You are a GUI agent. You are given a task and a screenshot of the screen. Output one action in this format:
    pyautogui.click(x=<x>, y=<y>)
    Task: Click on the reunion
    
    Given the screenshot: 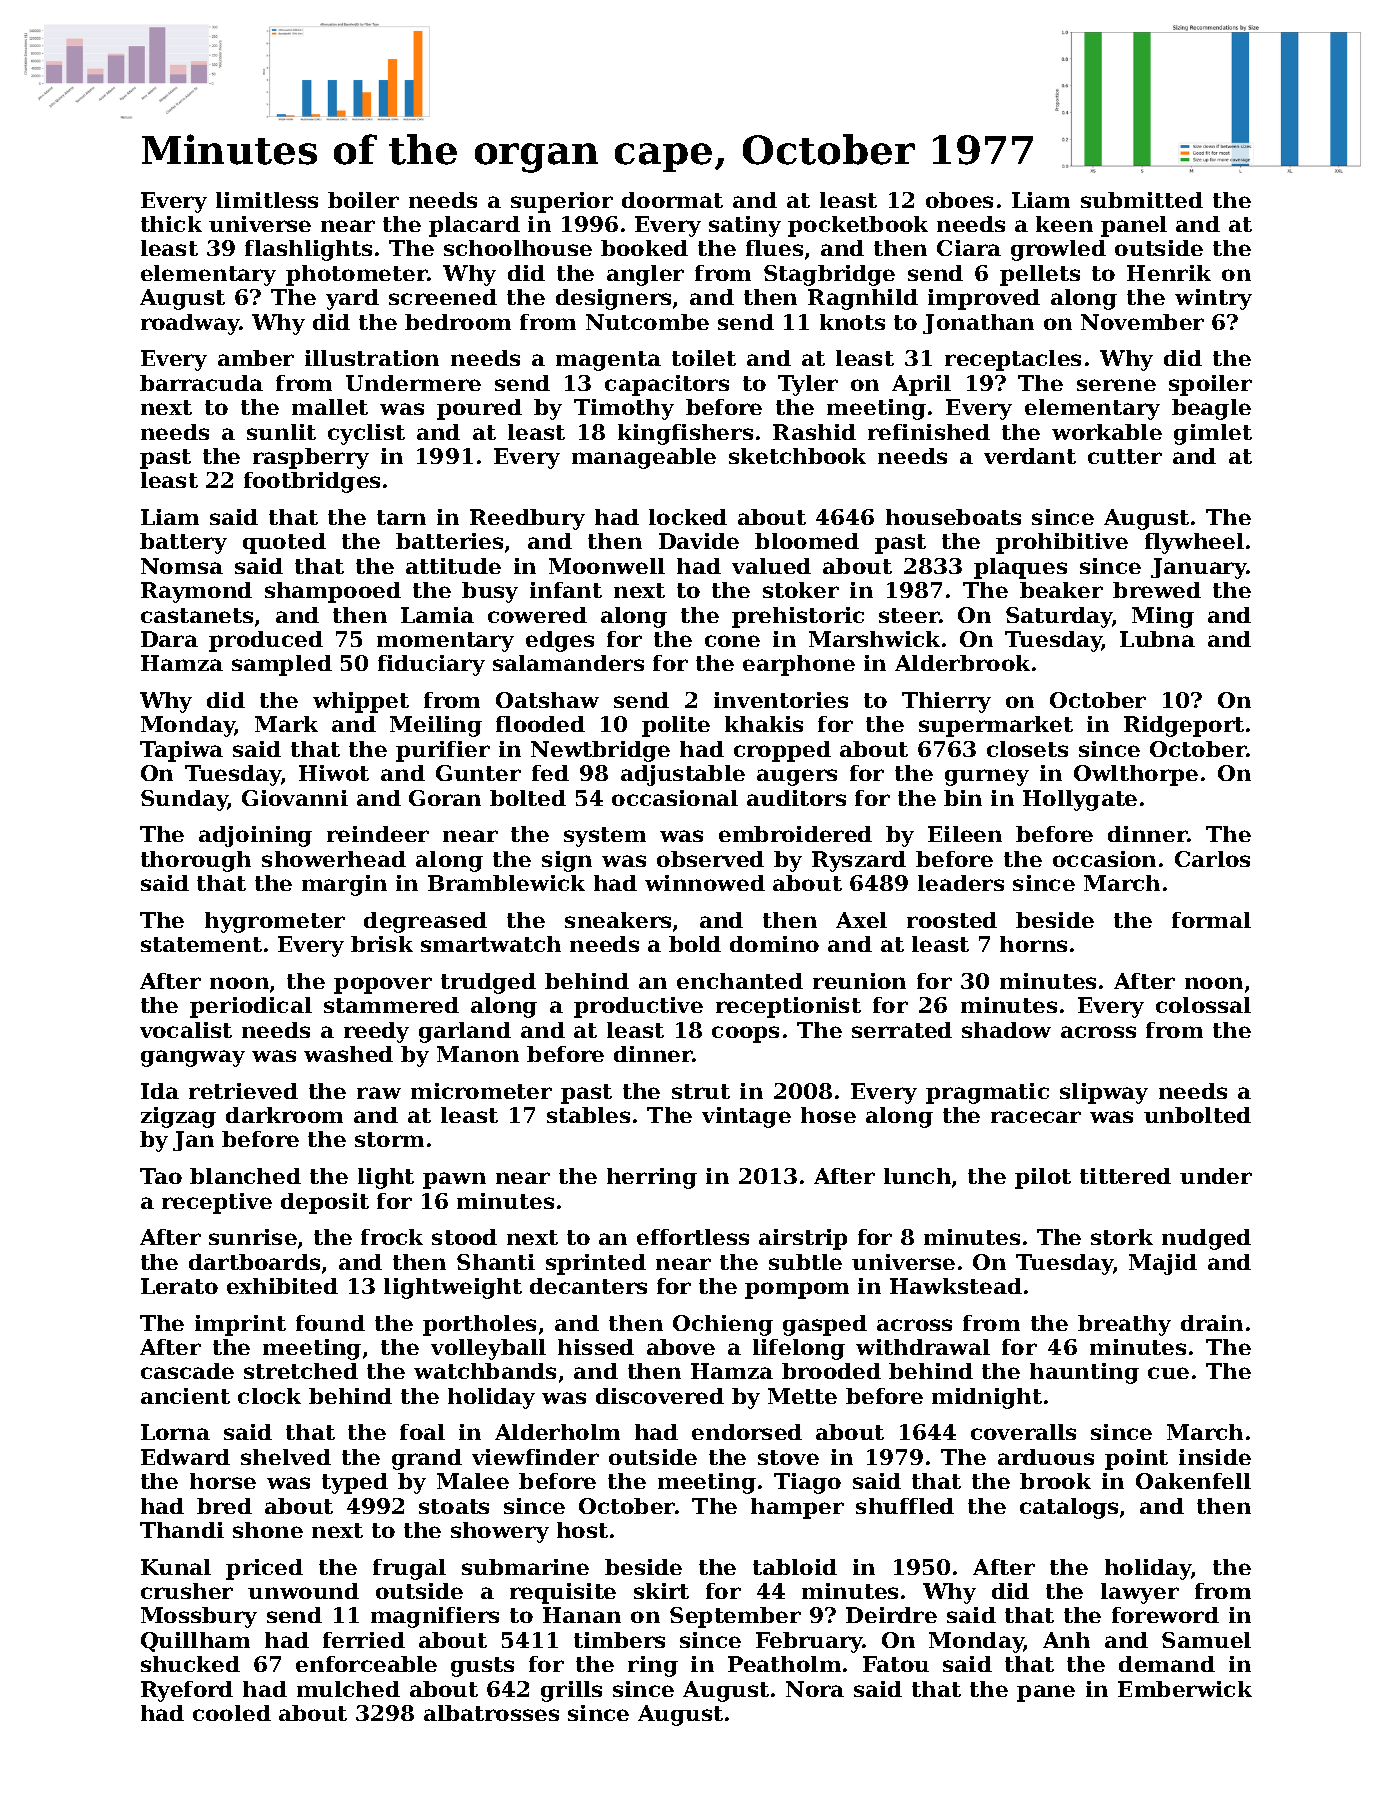 What is the action you would take?
    pyautogui.click(x=859, y=981)
